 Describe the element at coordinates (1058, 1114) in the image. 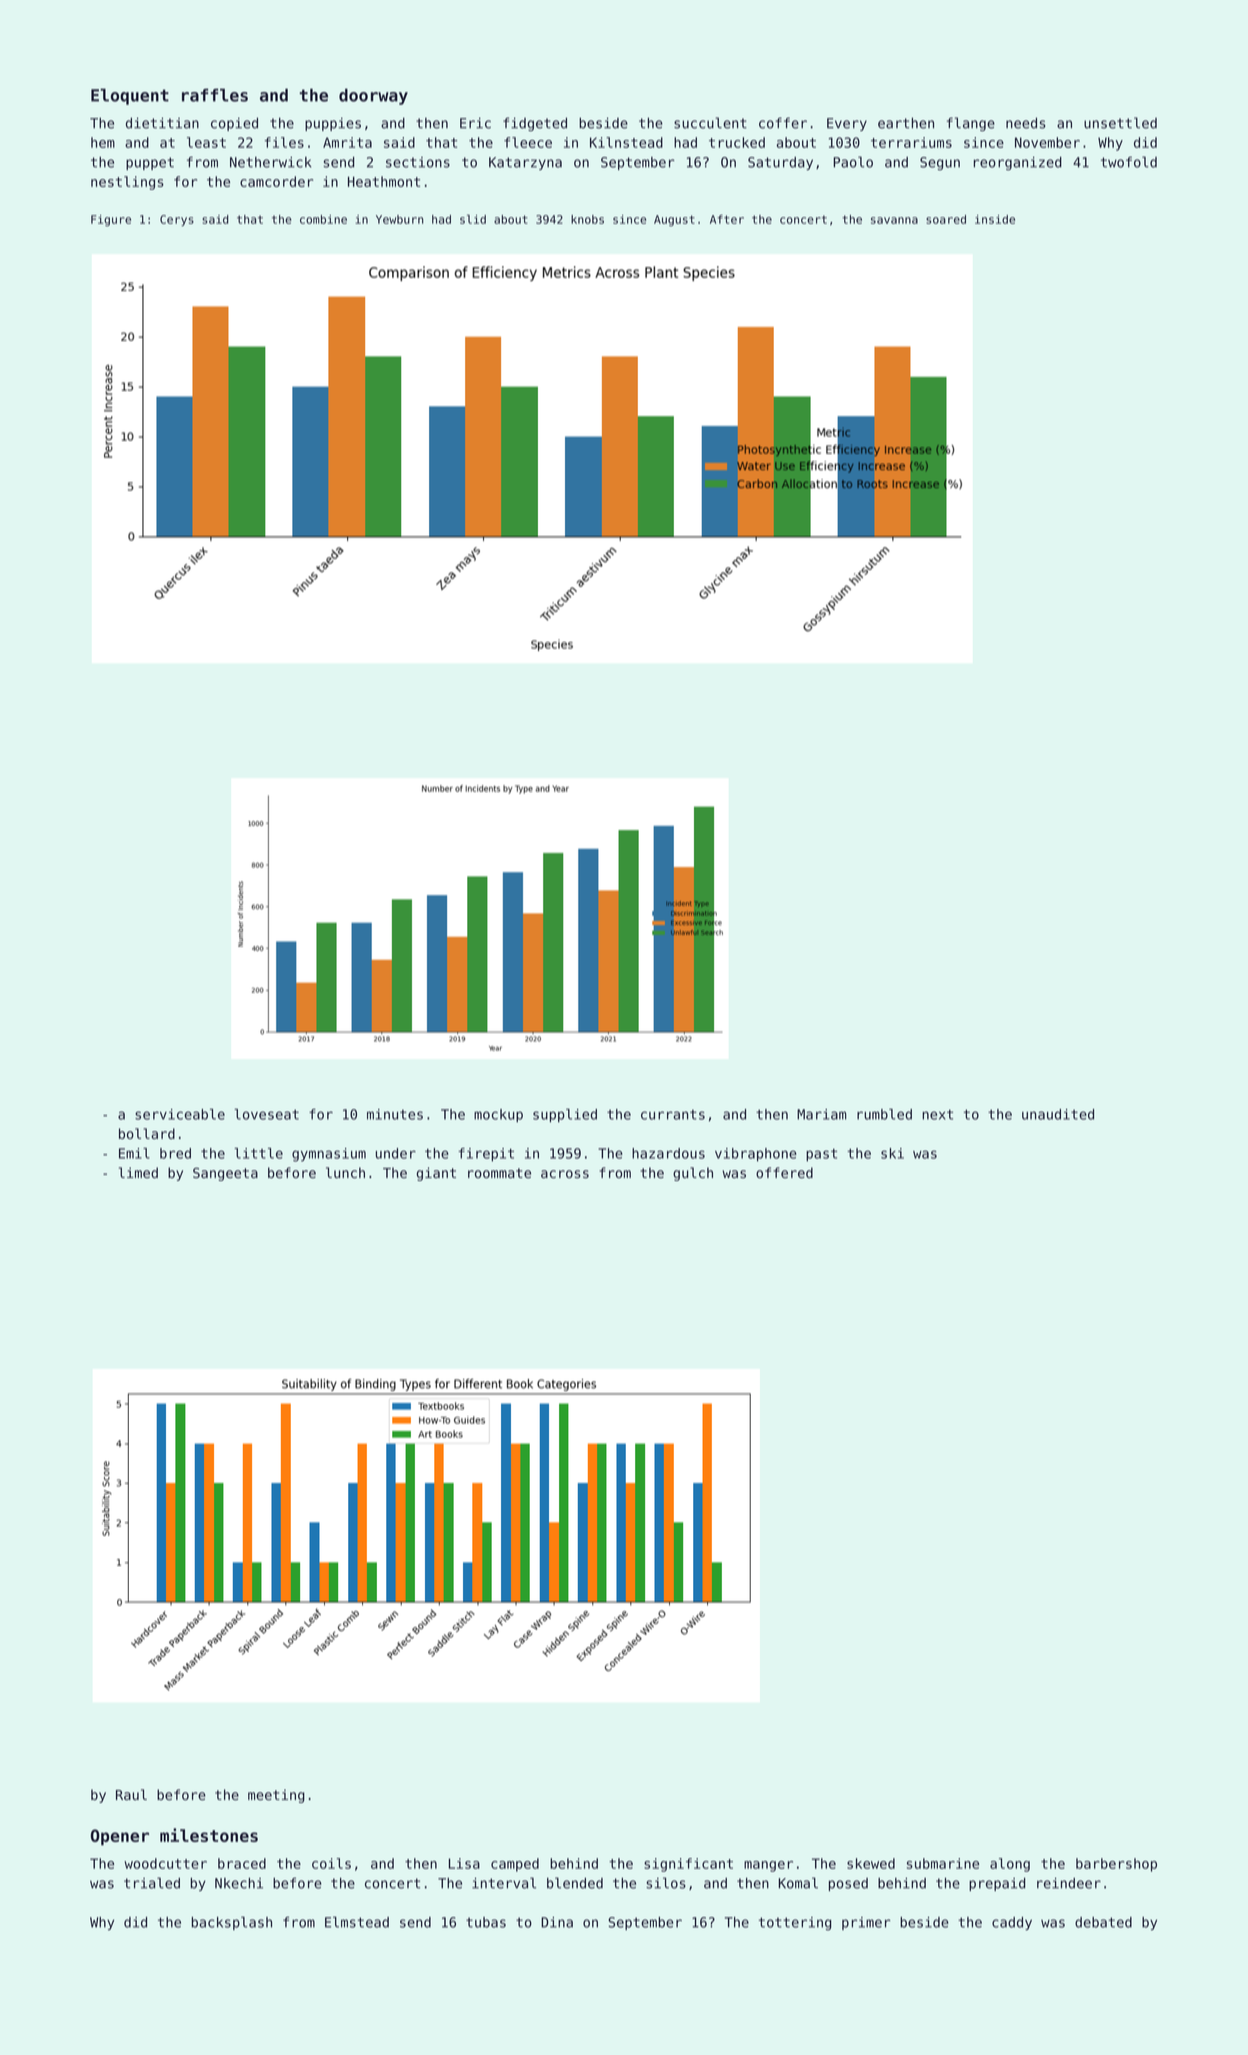

I see `unaudited` at that location.
